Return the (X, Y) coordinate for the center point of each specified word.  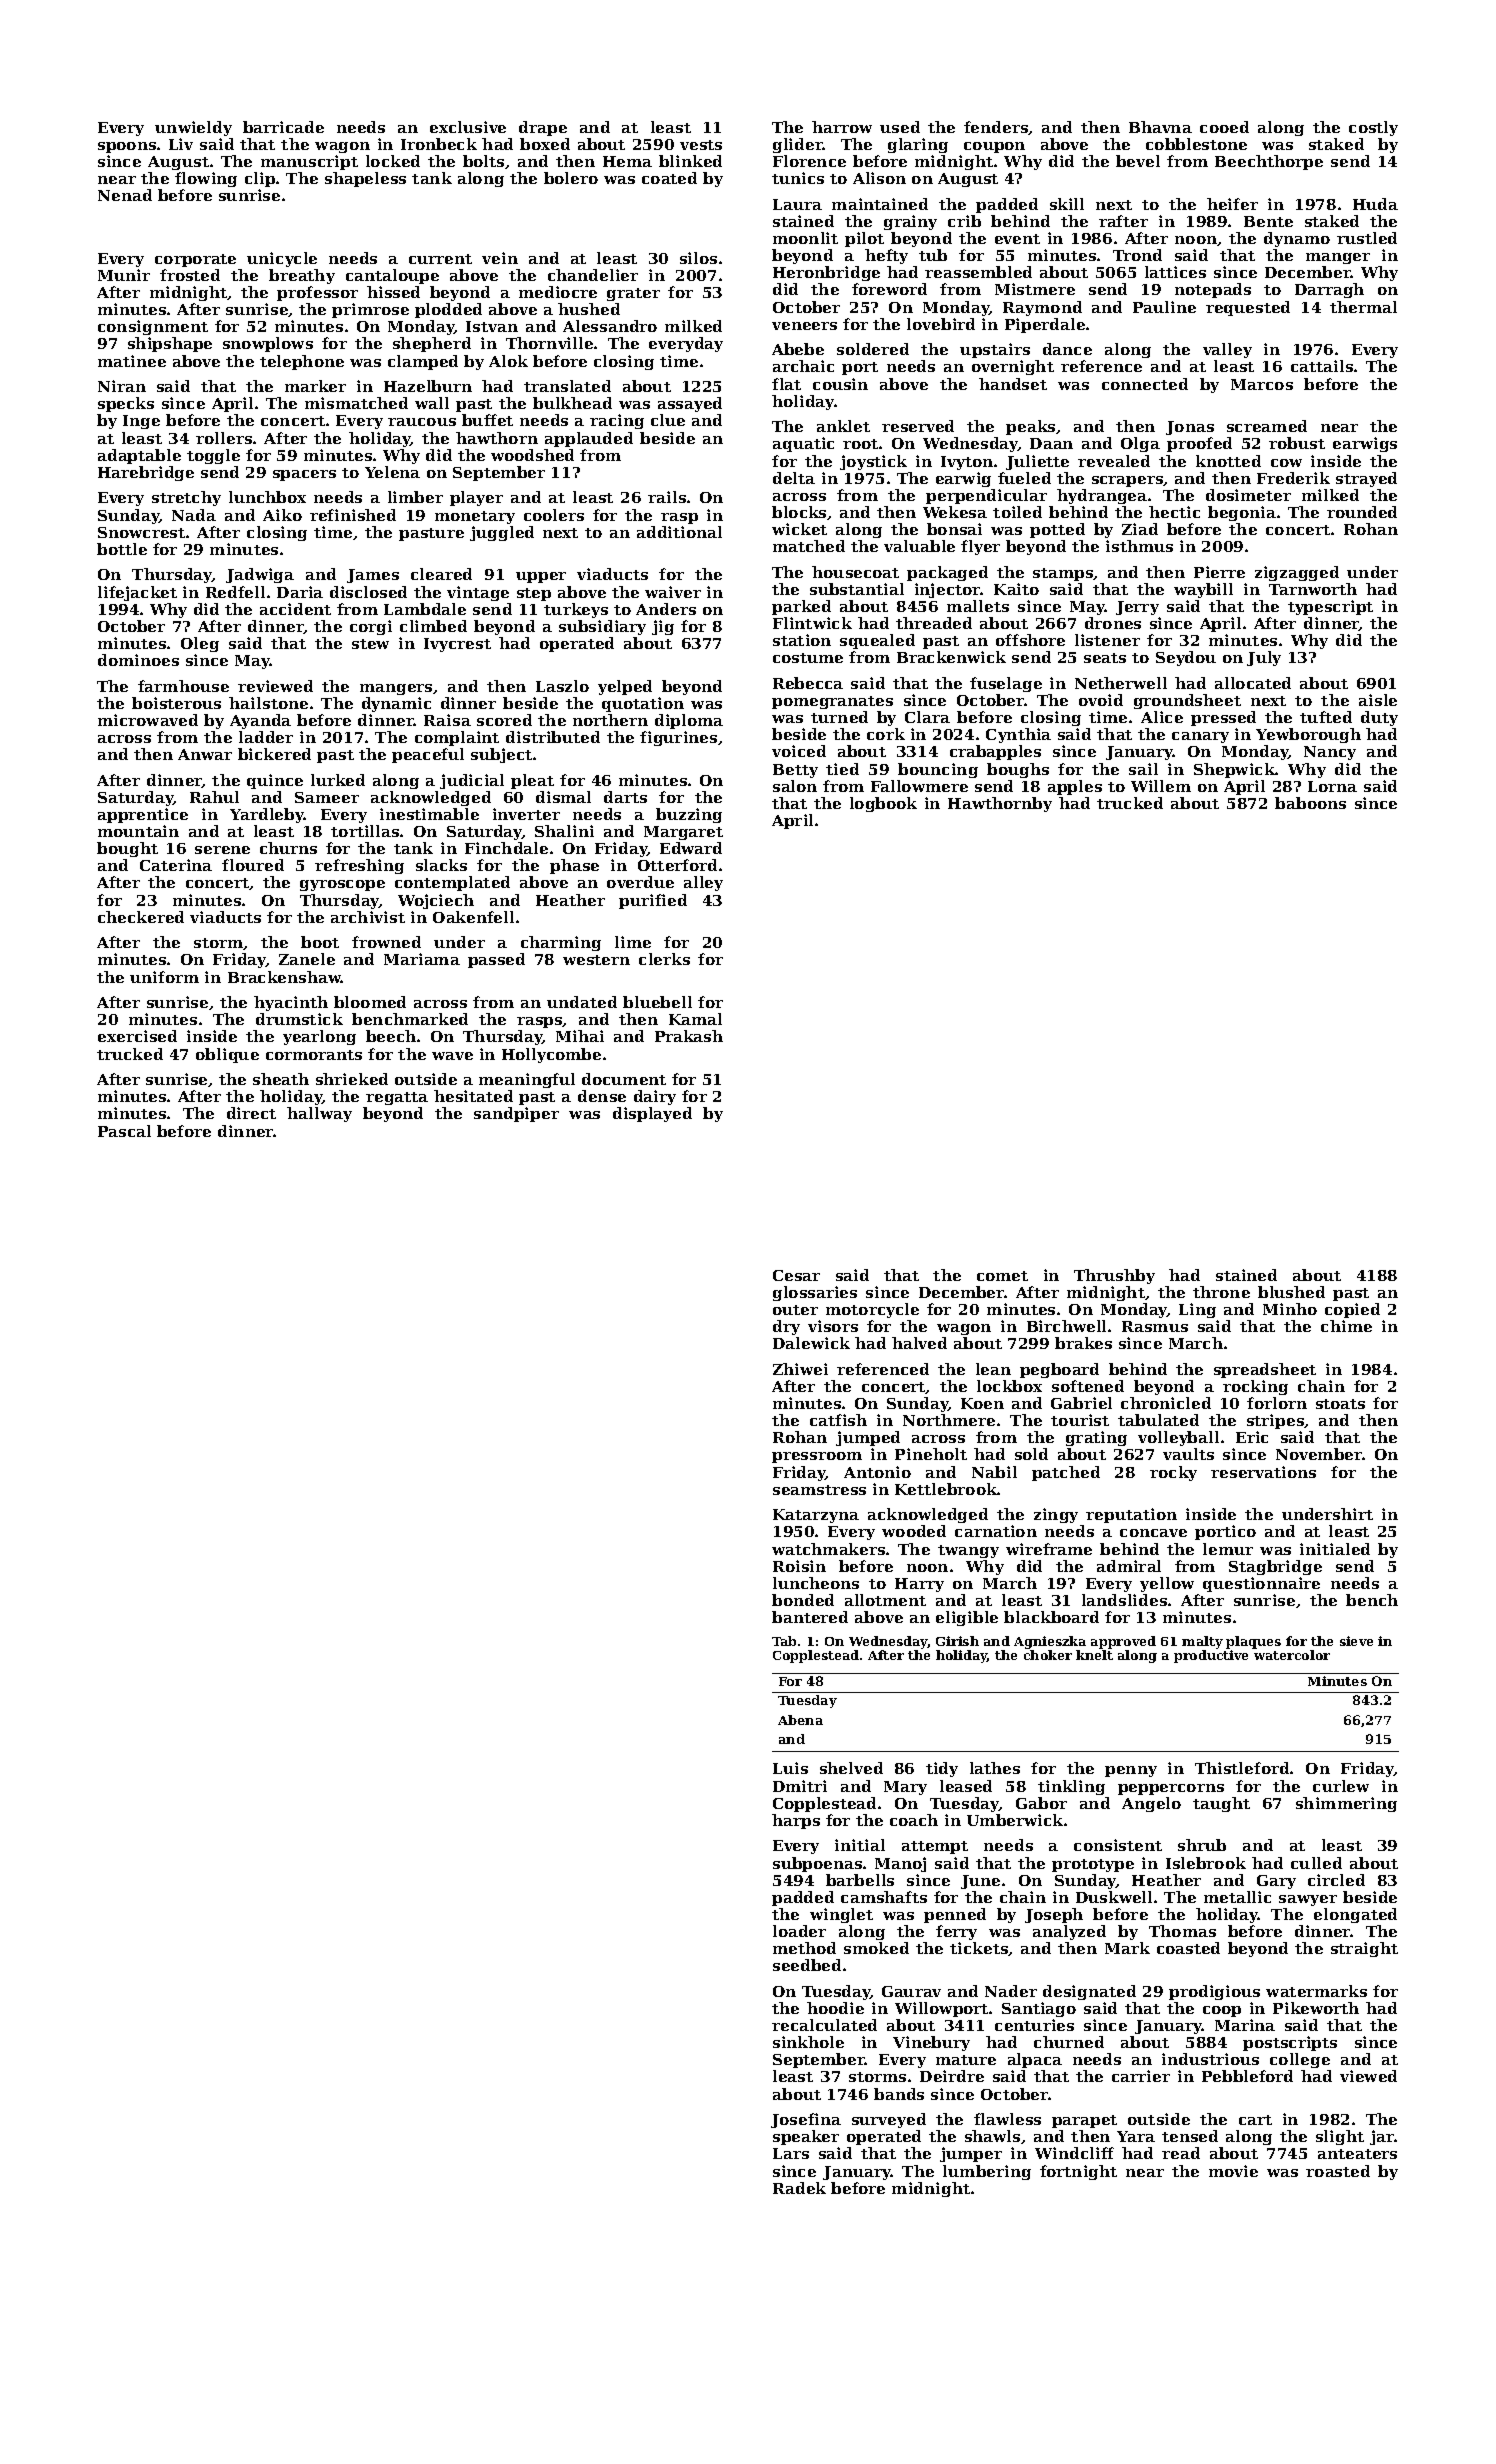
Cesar (796, 1275)
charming (561, 943)
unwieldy (193, 128)
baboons (1310, 803)
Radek (799, 2188)
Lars (791, 2153)
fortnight (1078, 2172)
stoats (1340, 1404)
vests (701, 145)
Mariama (422, 959)
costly (1373, 128)
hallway (319, 1114)
